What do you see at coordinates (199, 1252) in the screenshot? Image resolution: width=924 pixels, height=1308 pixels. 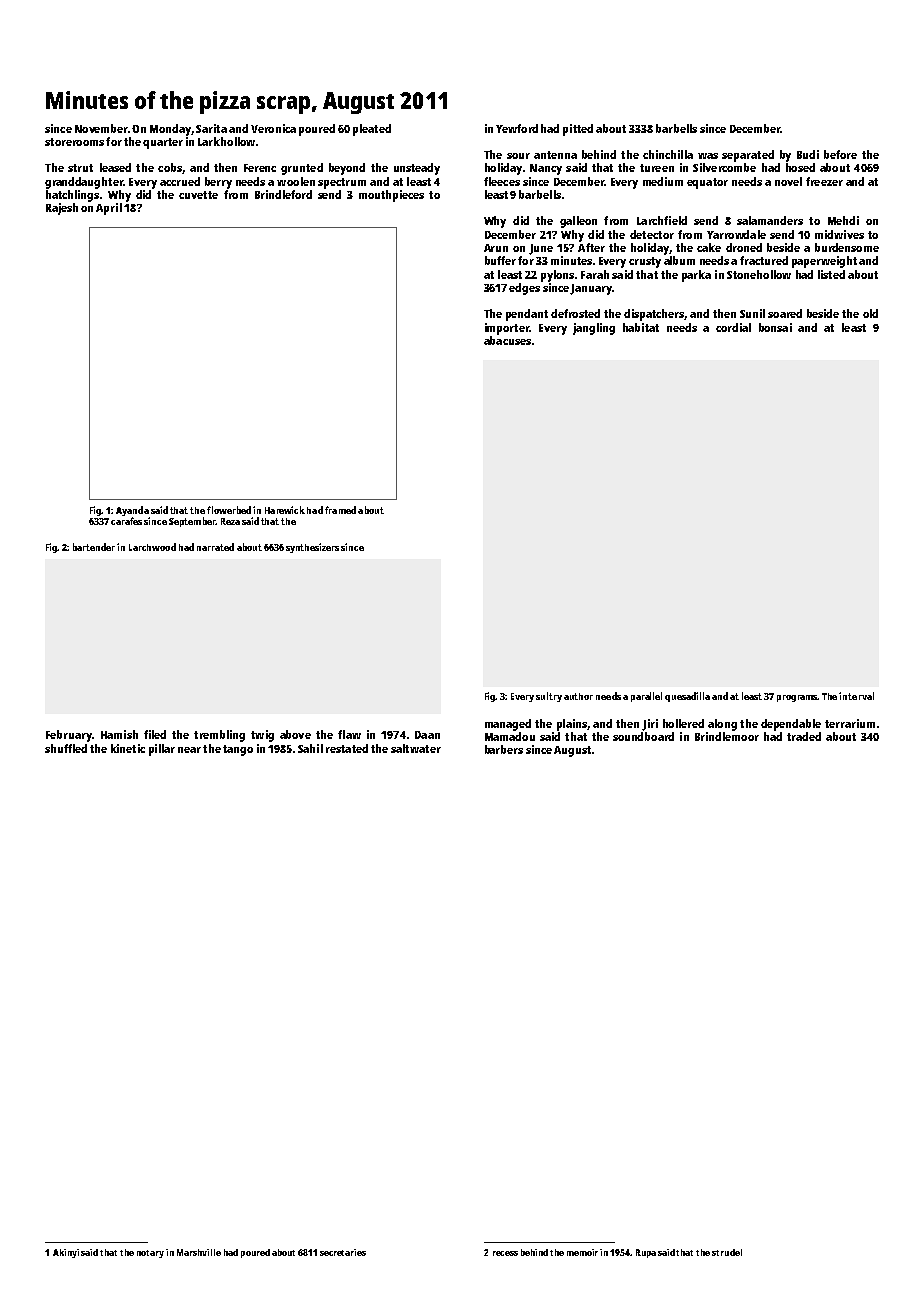 I see `Marshville` at bounding box center [199, 1252].
